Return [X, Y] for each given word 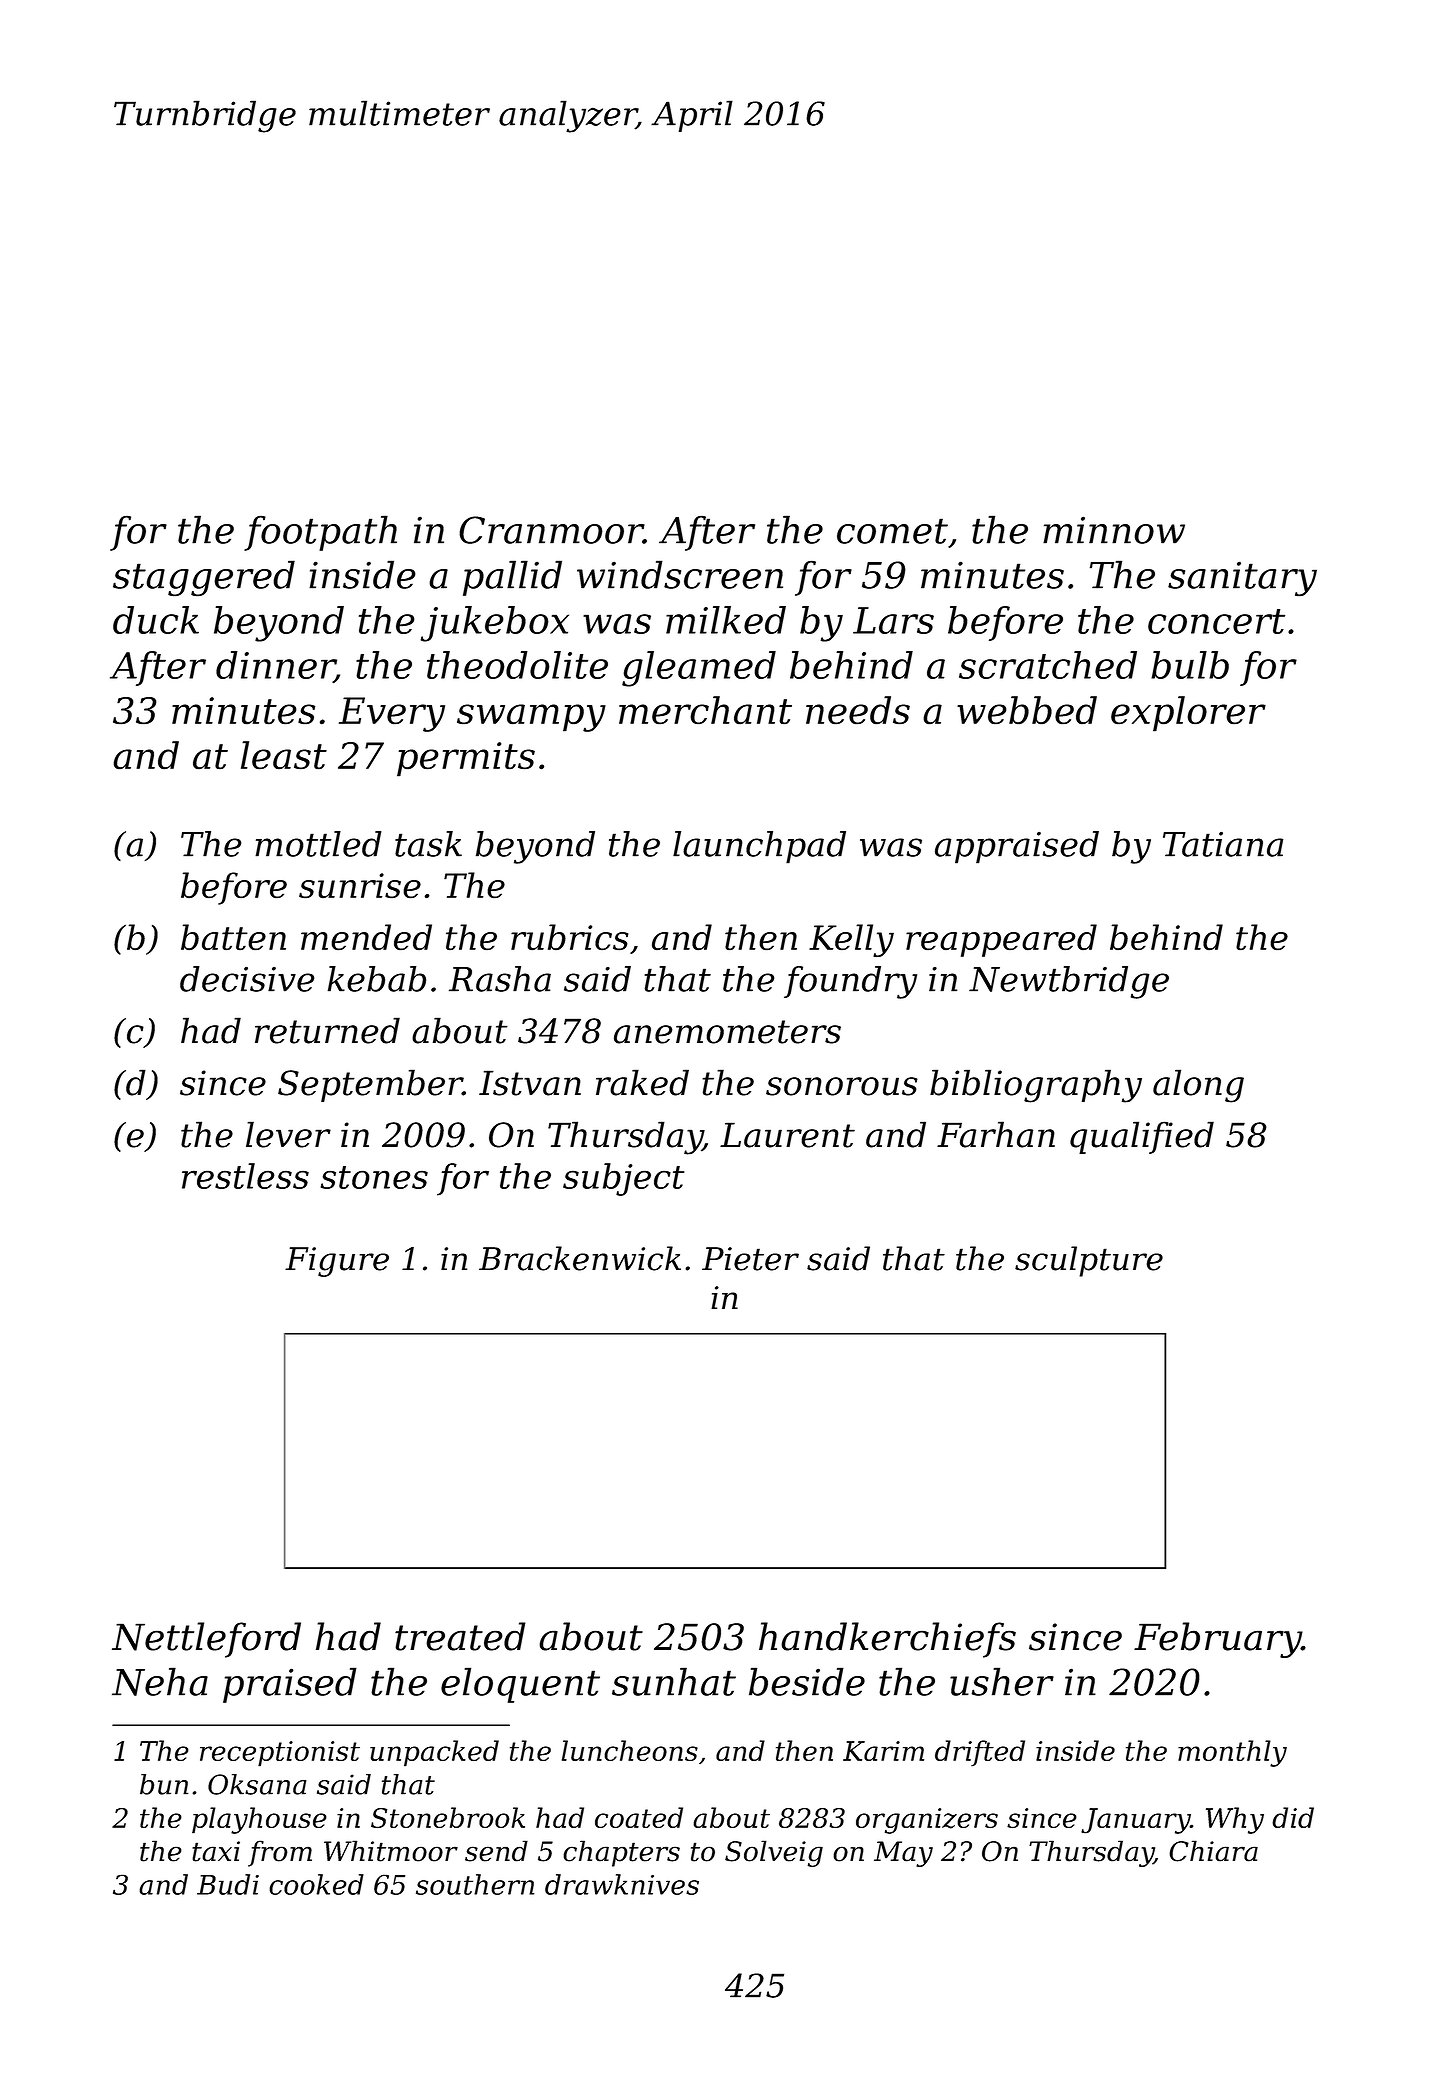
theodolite [517, 665]
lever [288, 1134]
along [1198, 1086]
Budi [228, 1884]
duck [156, 620]
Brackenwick [580, 1258]
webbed [1027, 710]
